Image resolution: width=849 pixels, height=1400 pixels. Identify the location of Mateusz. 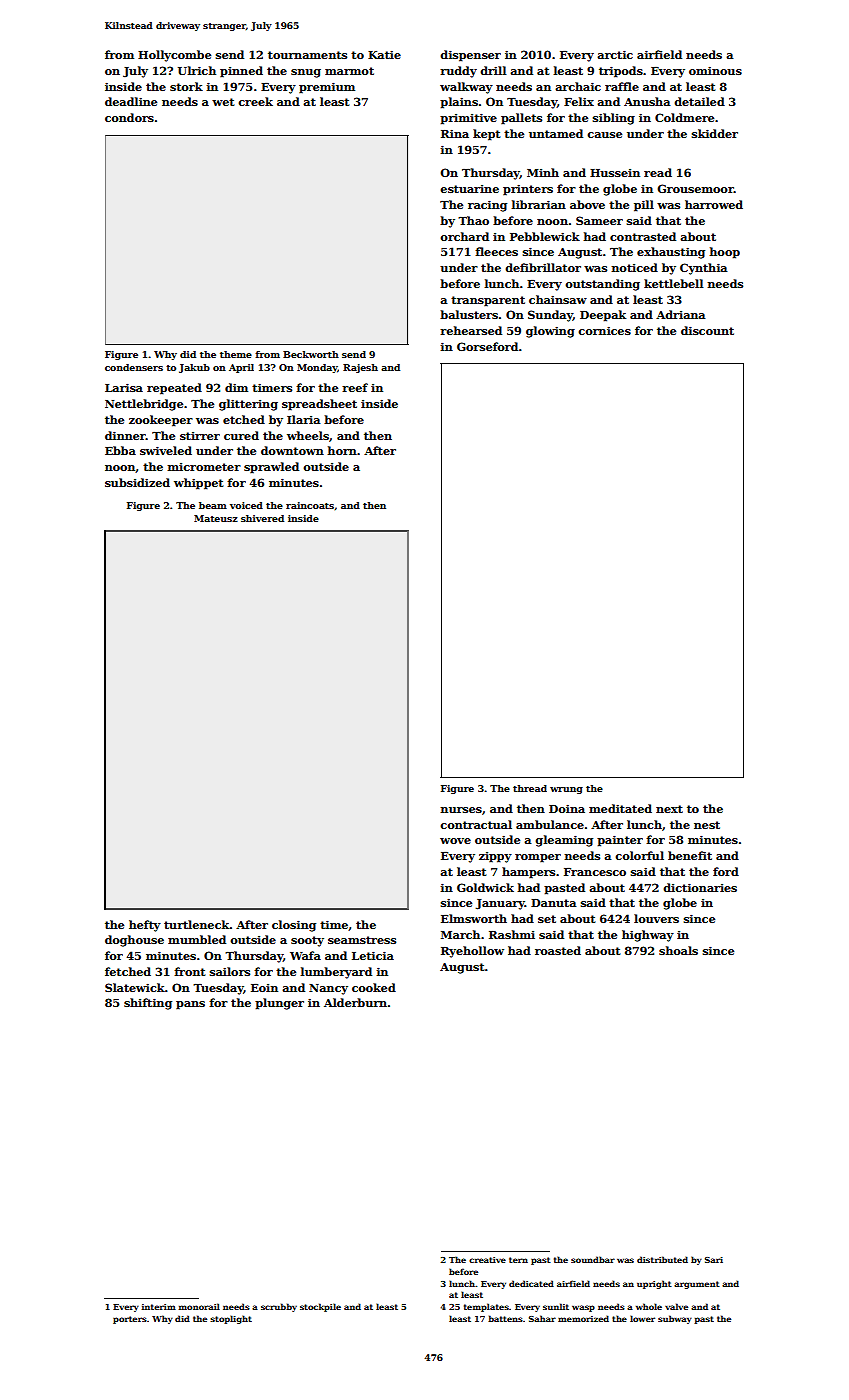
(216, 518).
